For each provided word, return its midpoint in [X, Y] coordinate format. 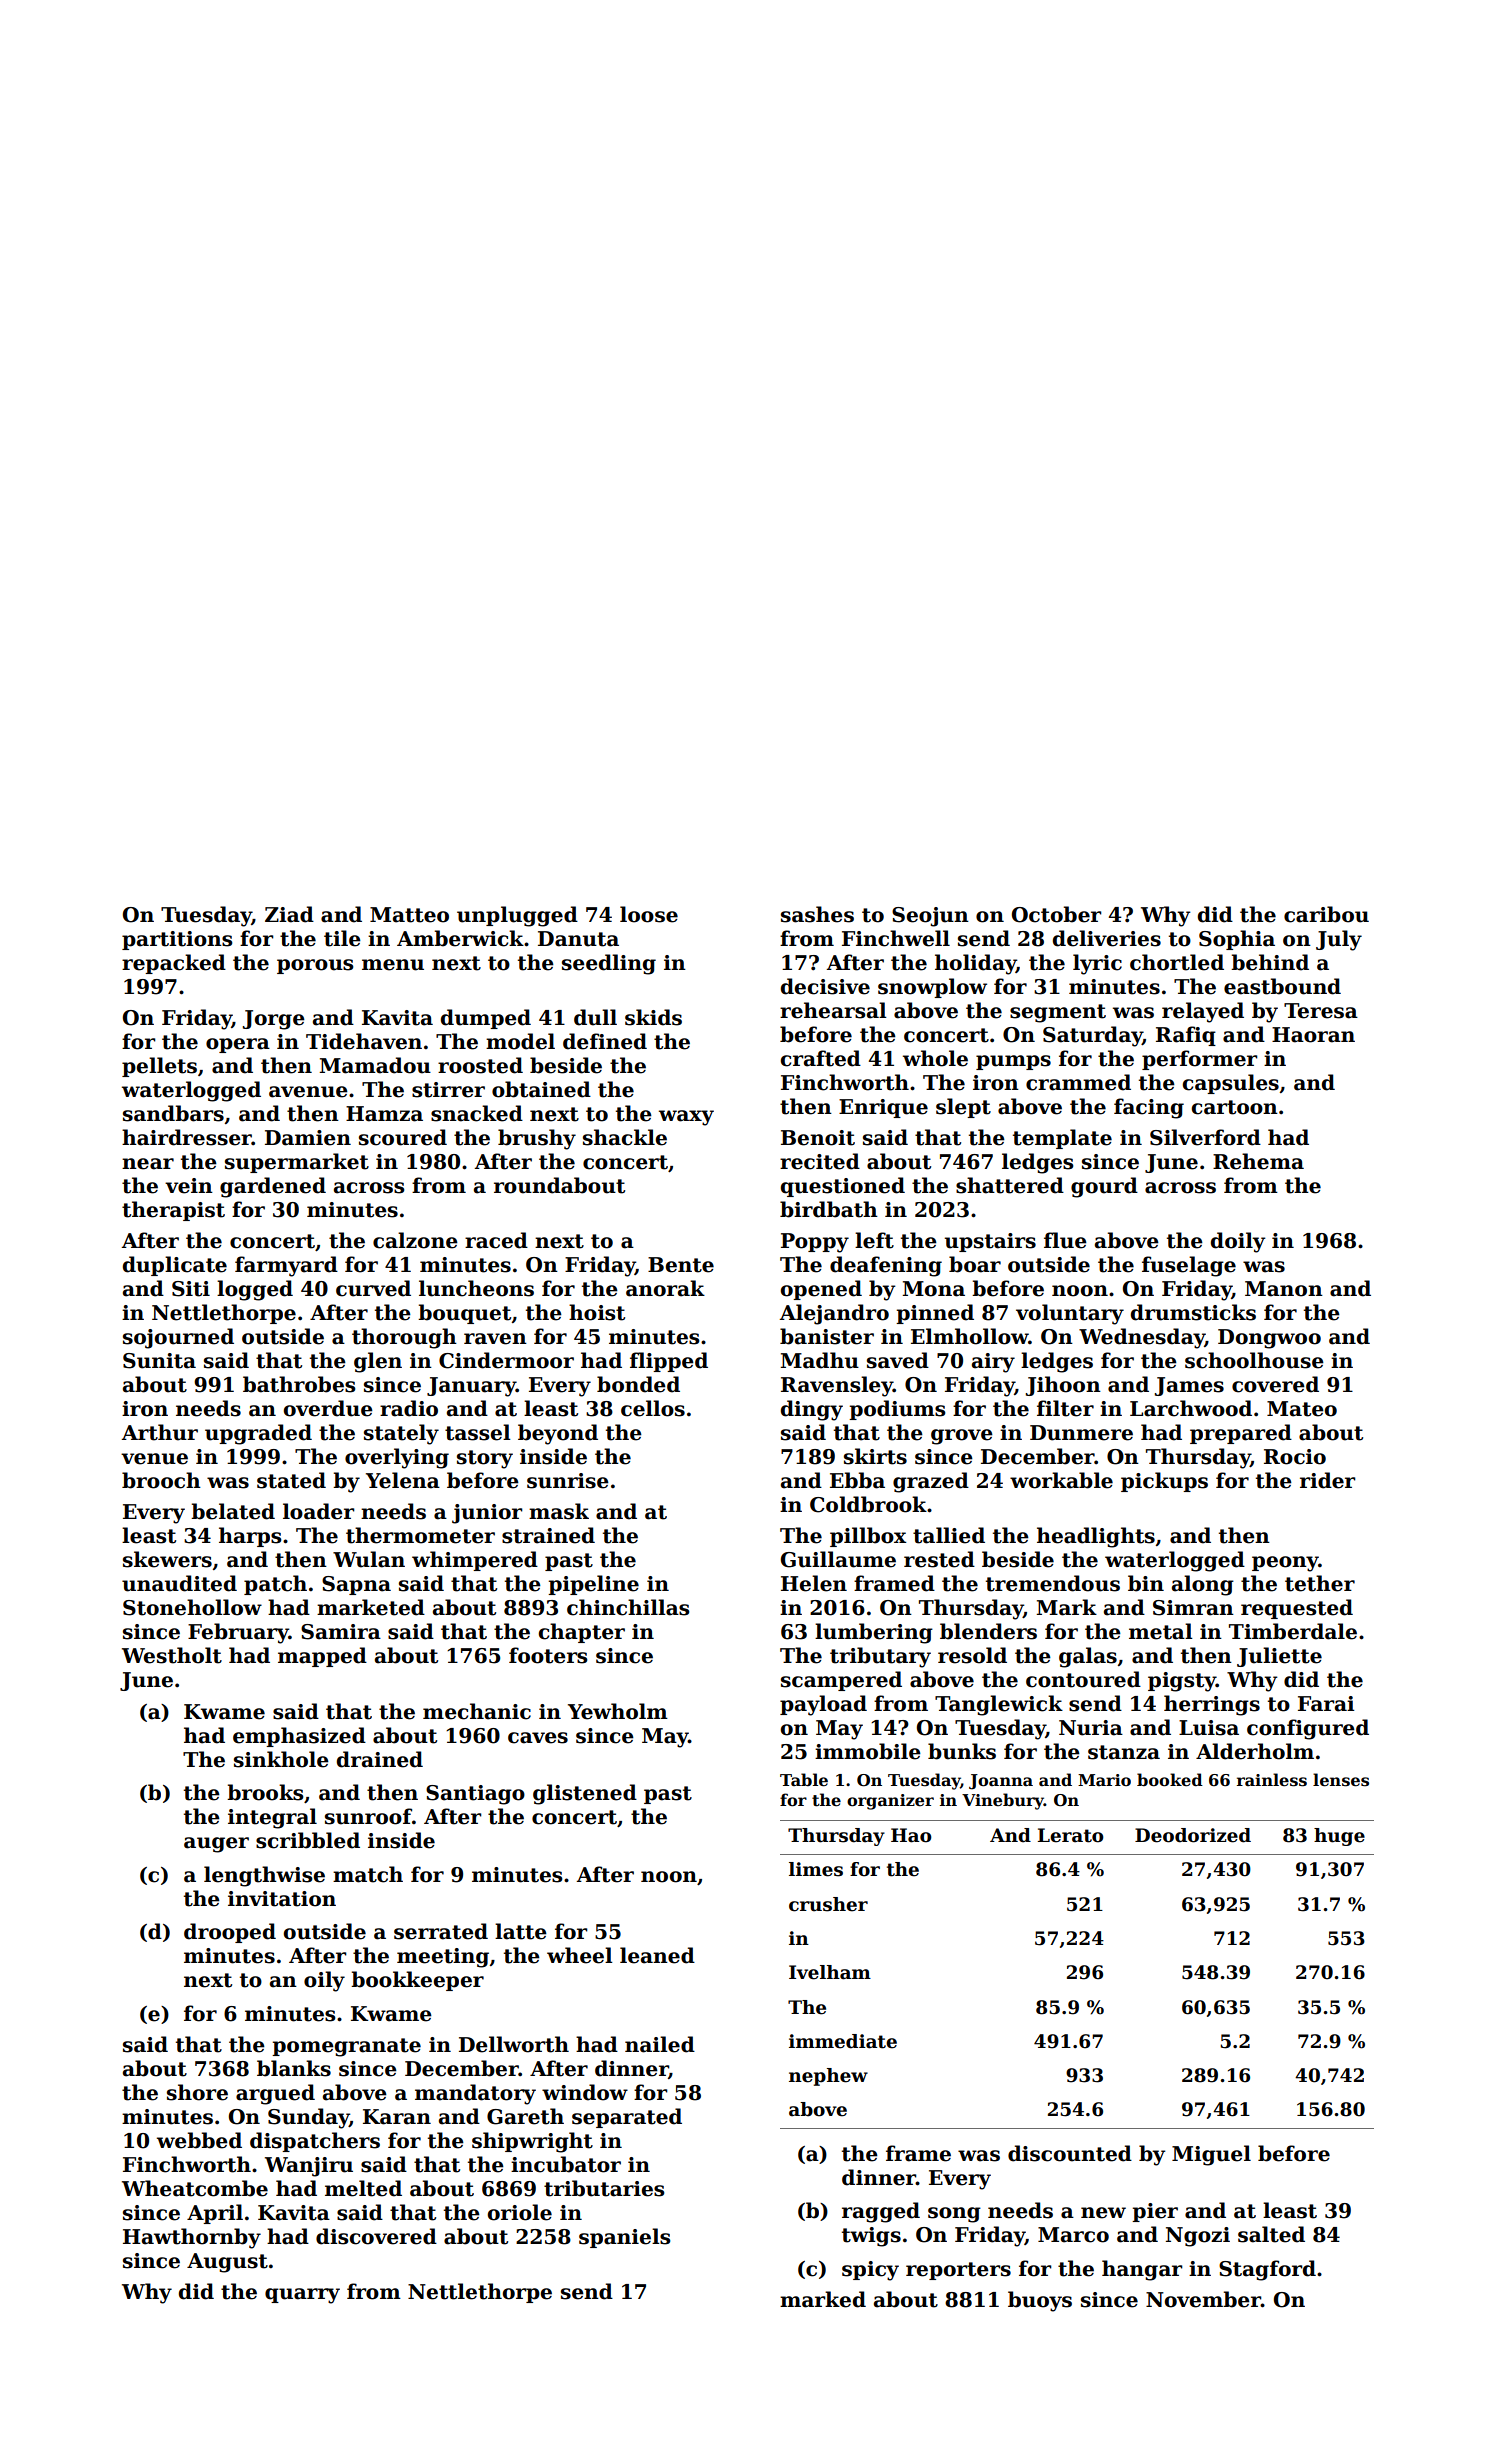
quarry [302, 2296]
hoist [597, 1312]
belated [233, 1511]
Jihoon [1063, 1386]
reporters [958, 2271]
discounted [1070, 2153]
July [1339, 940]
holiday [975, 964]
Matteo [409, 915]
